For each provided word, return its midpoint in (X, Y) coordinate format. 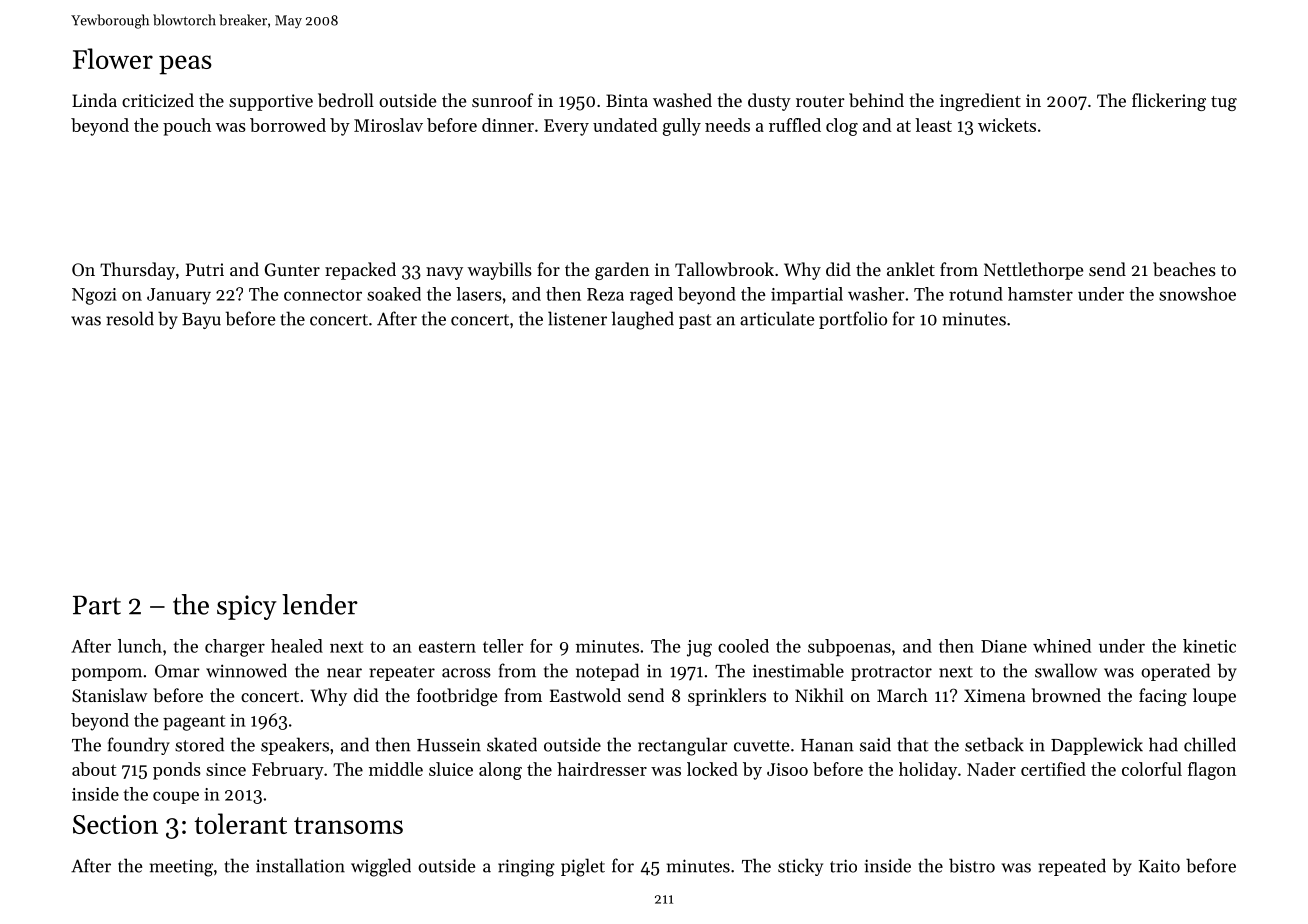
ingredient (980, 102)
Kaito (1159, 866)
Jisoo (787, 769)
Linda (94, 100)
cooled (743, 646)
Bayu (201, 321)
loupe (1214, 697)
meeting (181, 868)
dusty (769, 102)
